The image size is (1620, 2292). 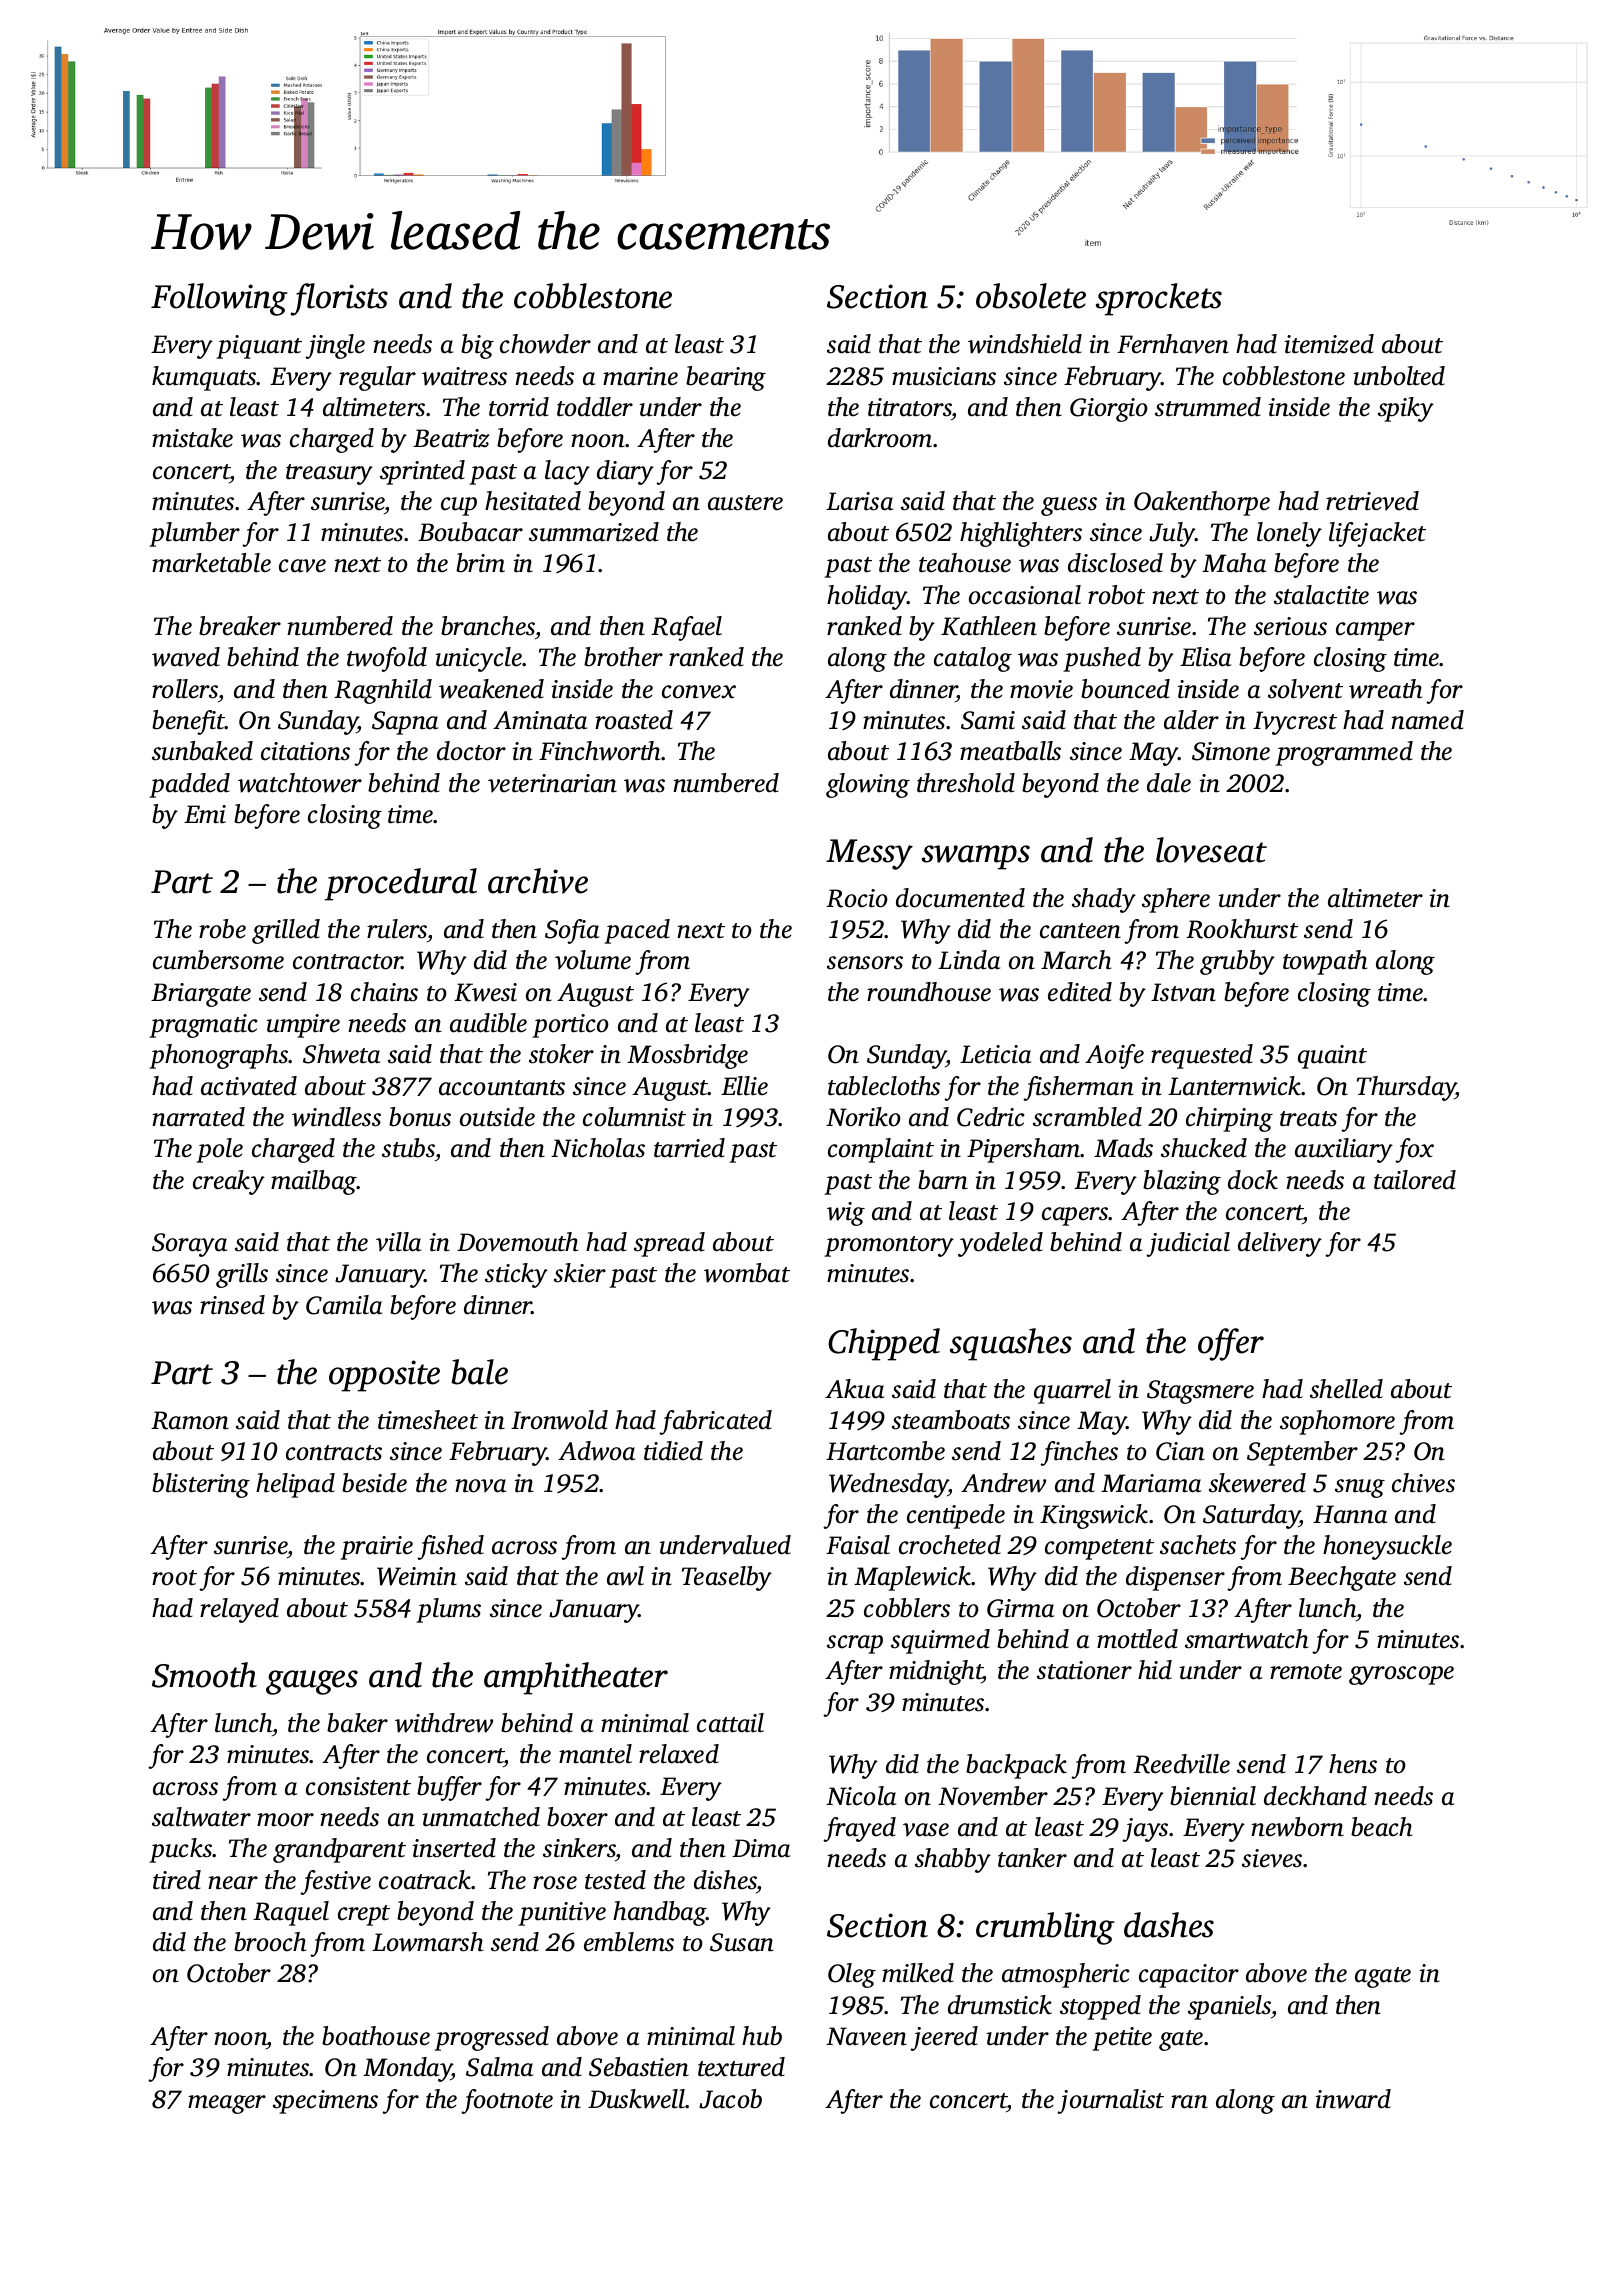 What do you see at coordinates (1079, 1453) in the screenshot?
I see `finches` at bounding box center [1079, 1453].
